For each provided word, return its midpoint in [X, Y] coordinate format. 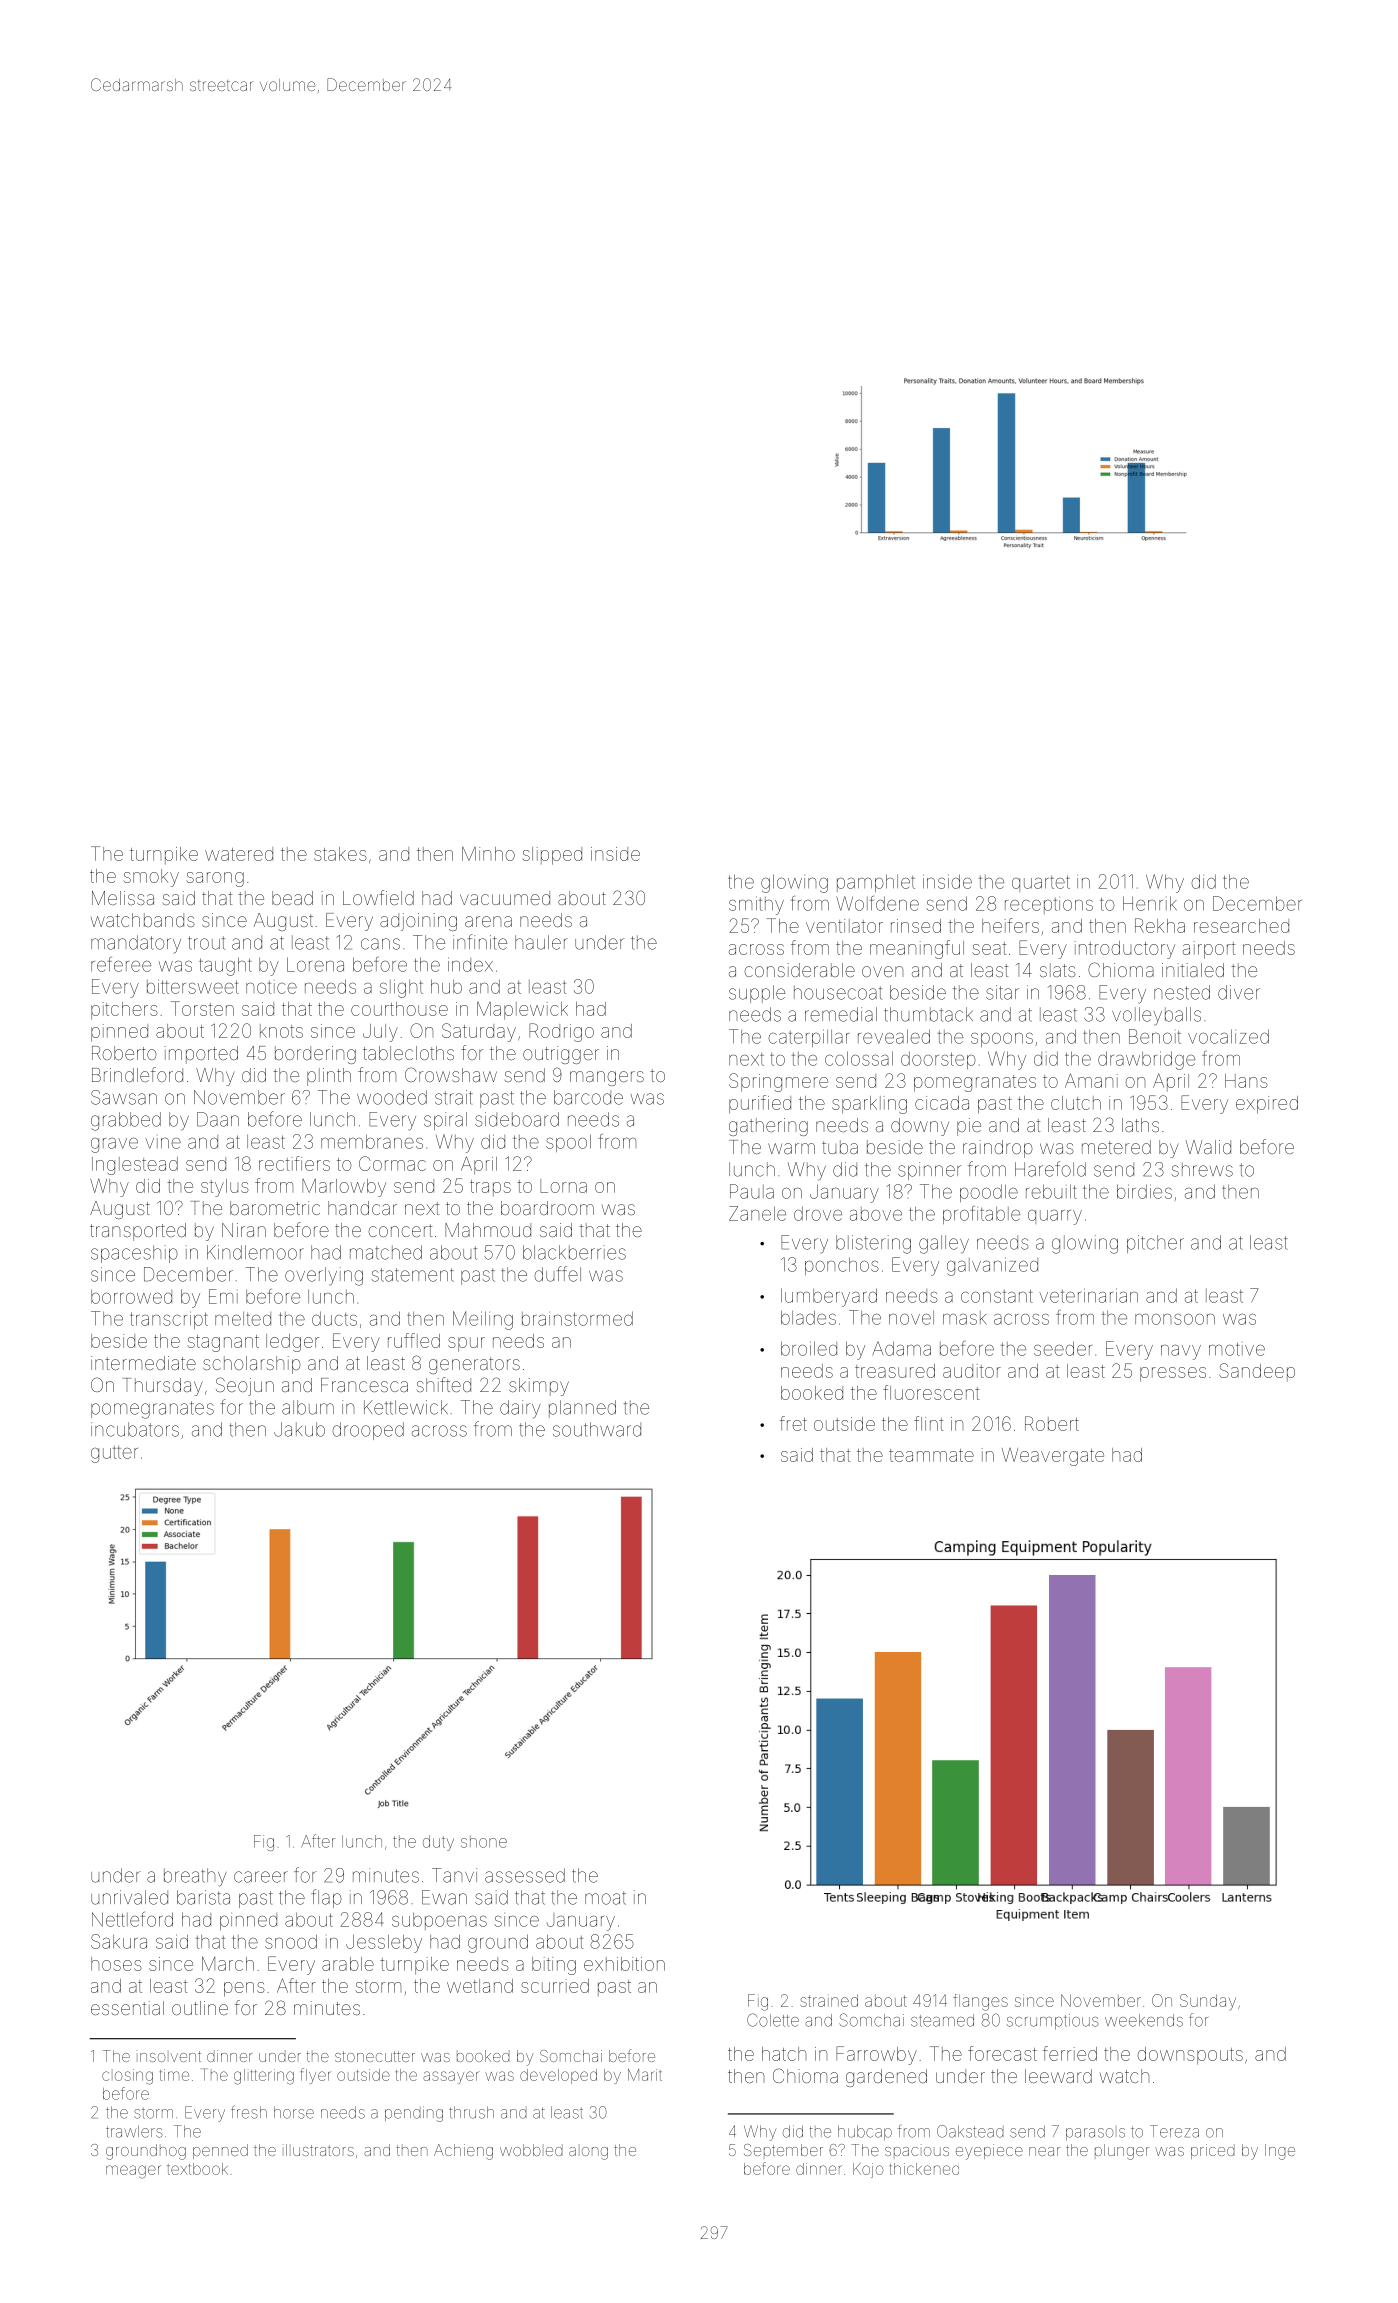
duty [438, 1843]
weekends [1144, 2020]
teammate [931, 1455]
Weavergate [1053, 1457]
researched [1241, 926]
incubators [135, 1429]
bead [292, 898]
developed [558, 2076]
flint [928, 1423]
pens [244, 1989]
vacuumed [505, 898]
